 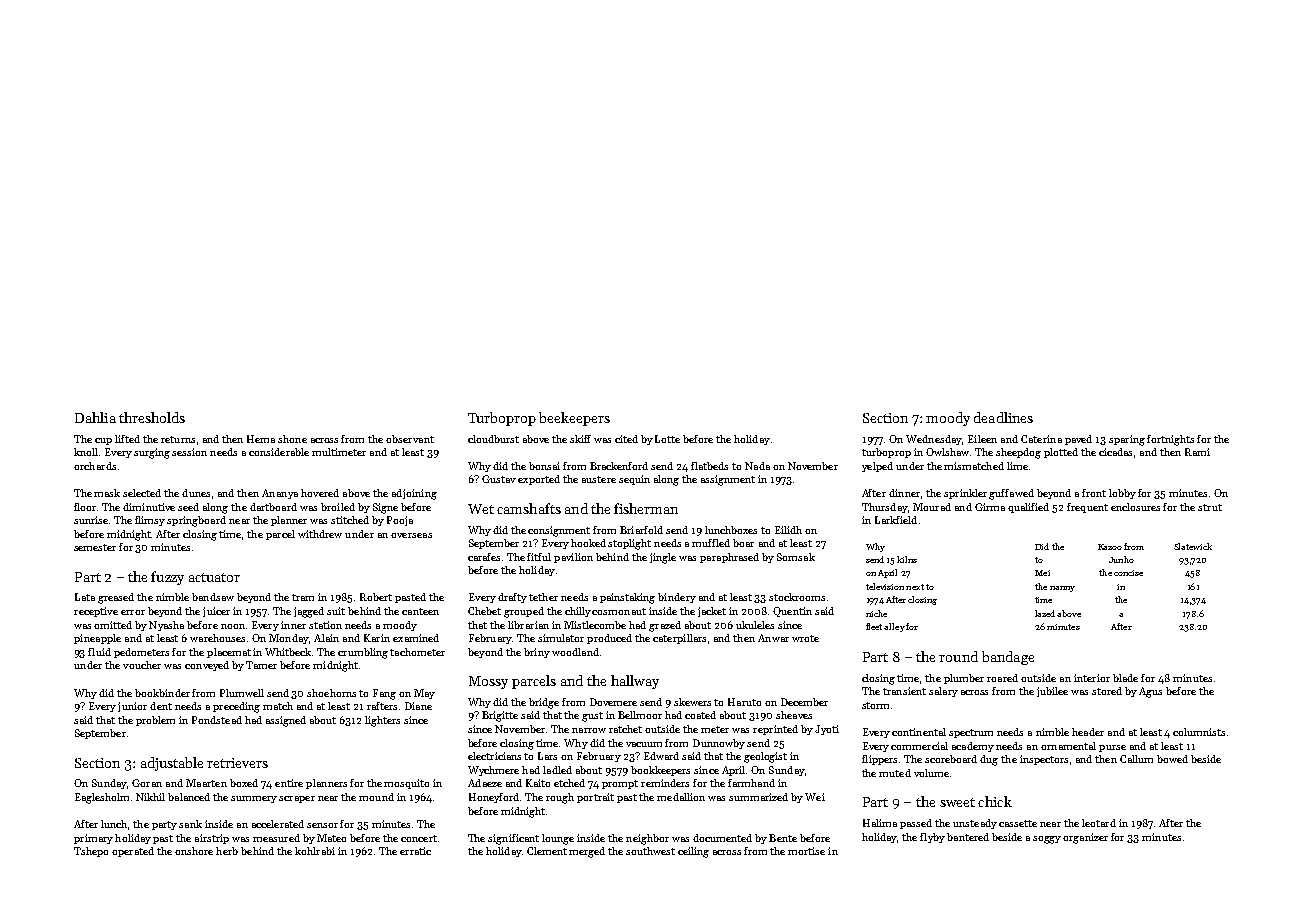 What do you see at coordinates (1042, 573) in the screenshot?
I see `Mei` at bounding box center [1042, 573].
